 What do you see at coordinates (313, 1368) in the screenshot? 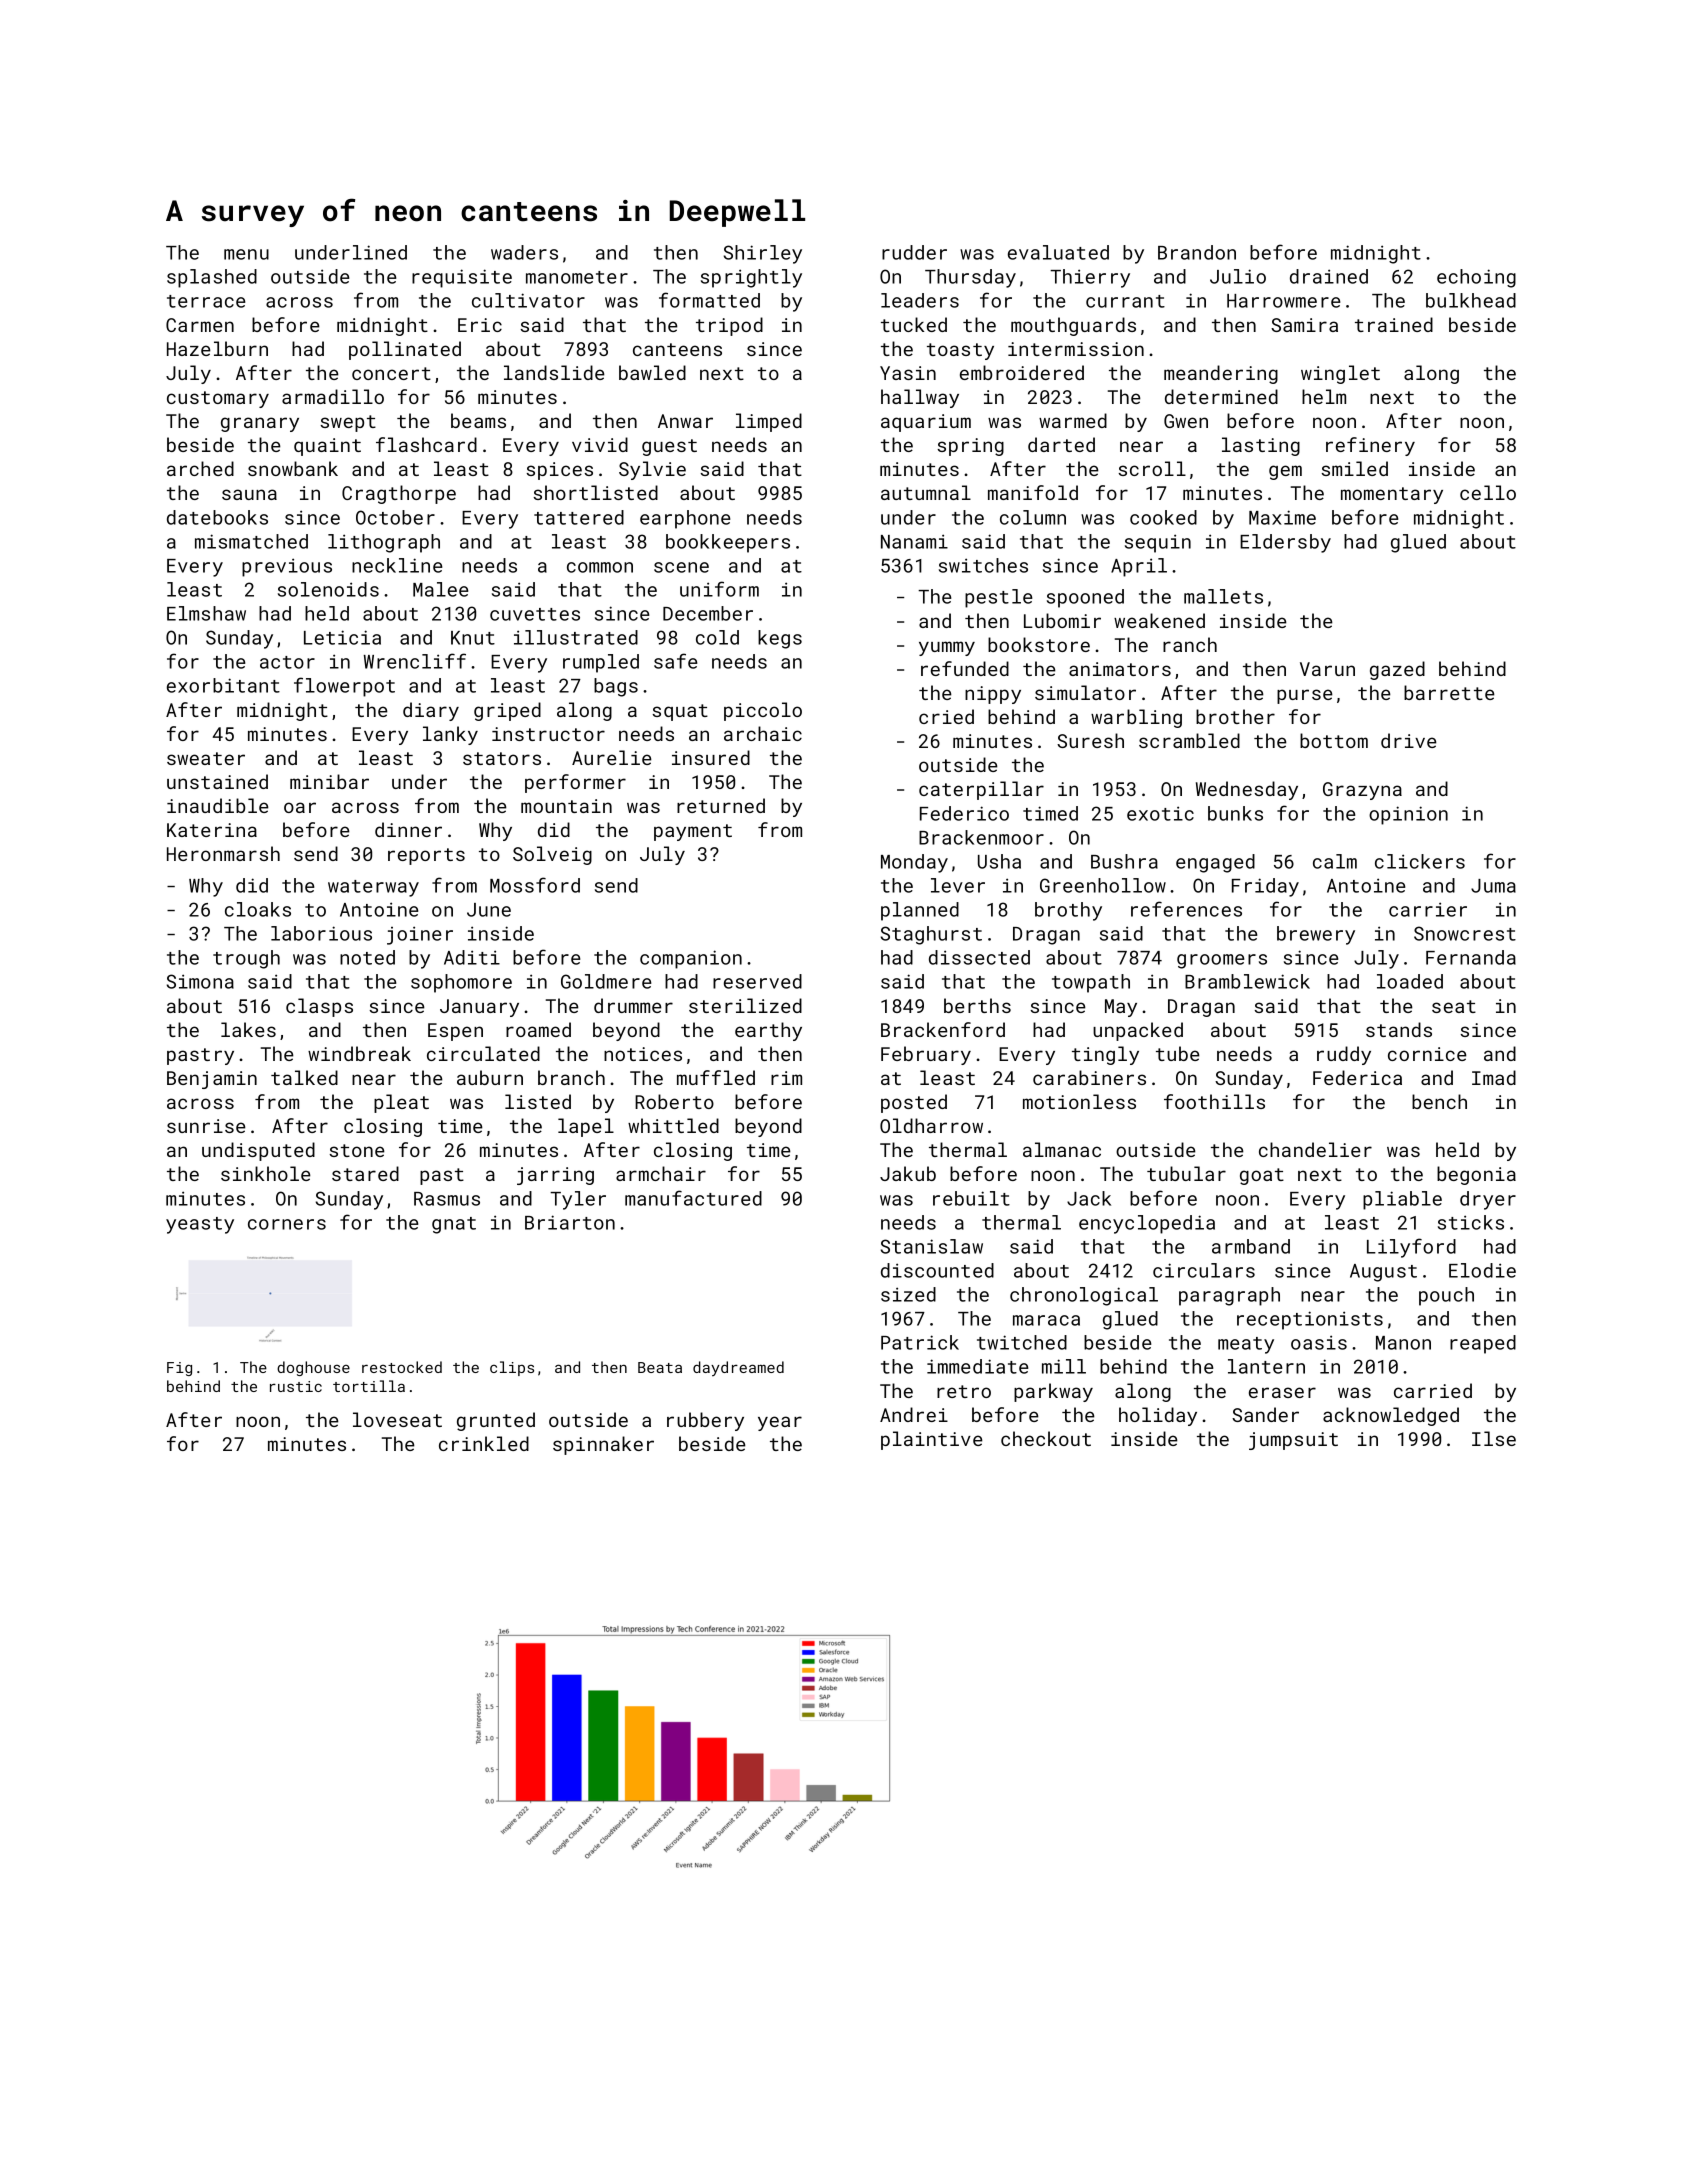
I see `doghouse` at bounding box center [313, 1368].
